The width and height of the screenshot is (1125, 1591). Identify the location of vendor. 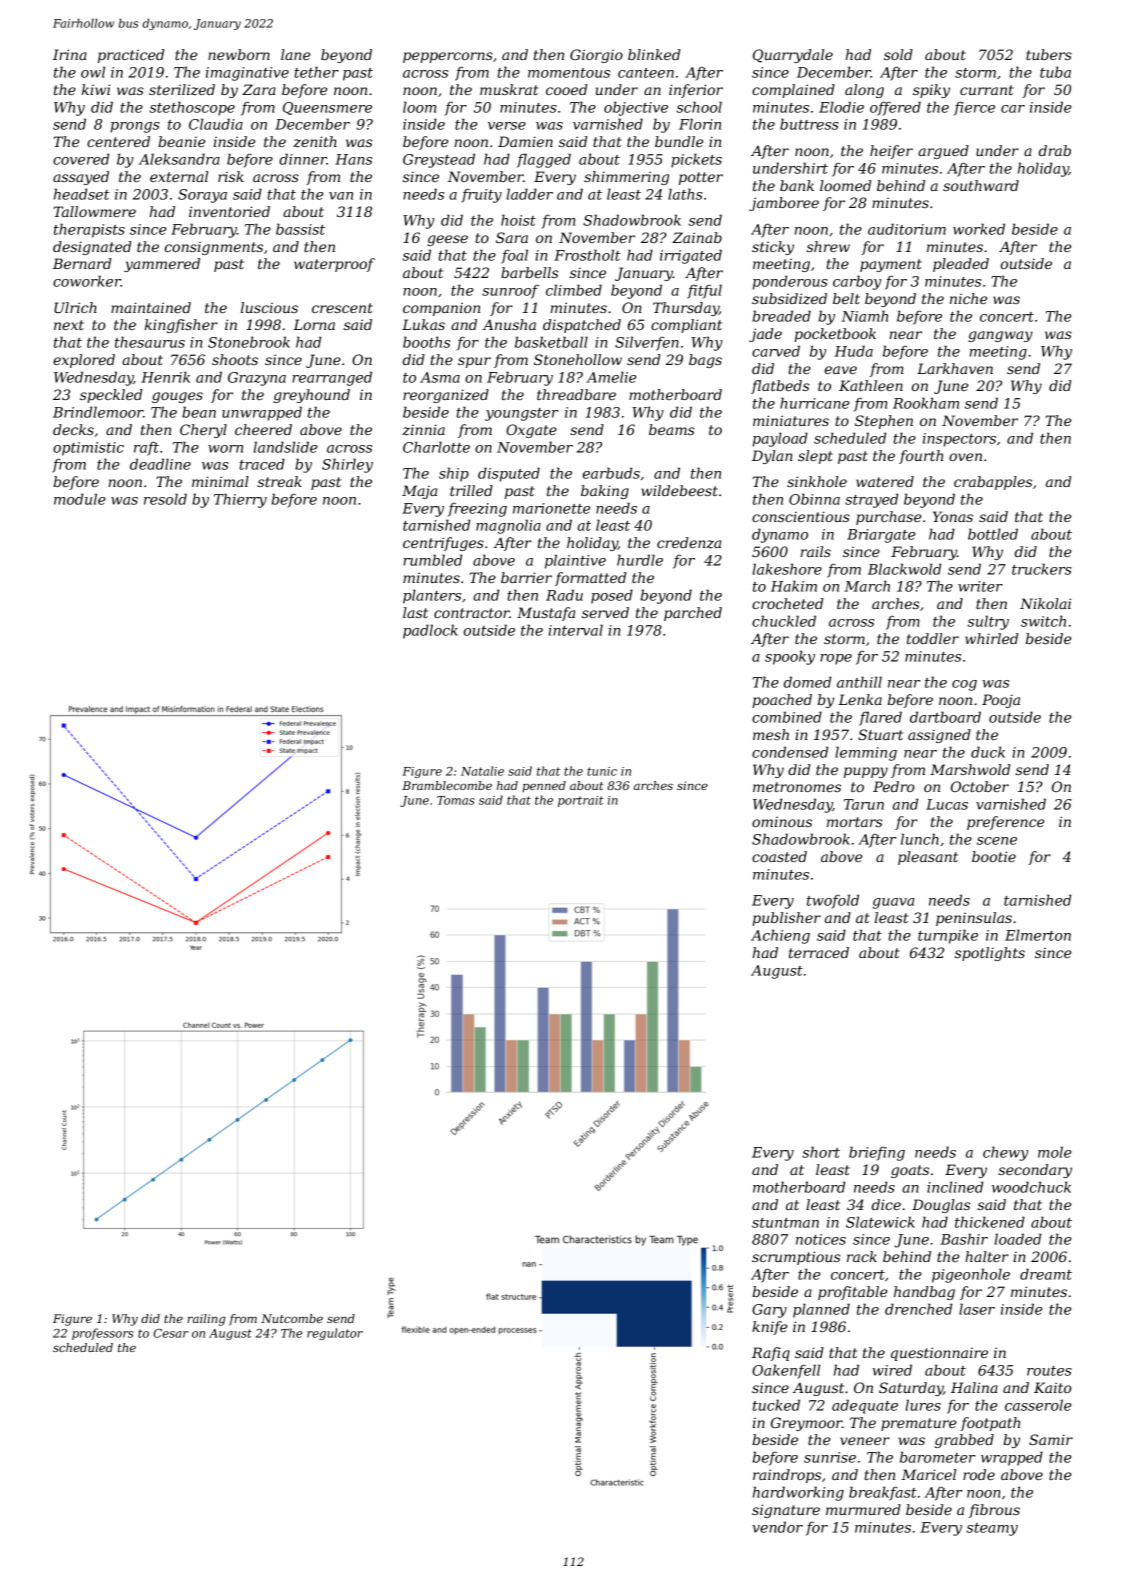
(777, 1527).
